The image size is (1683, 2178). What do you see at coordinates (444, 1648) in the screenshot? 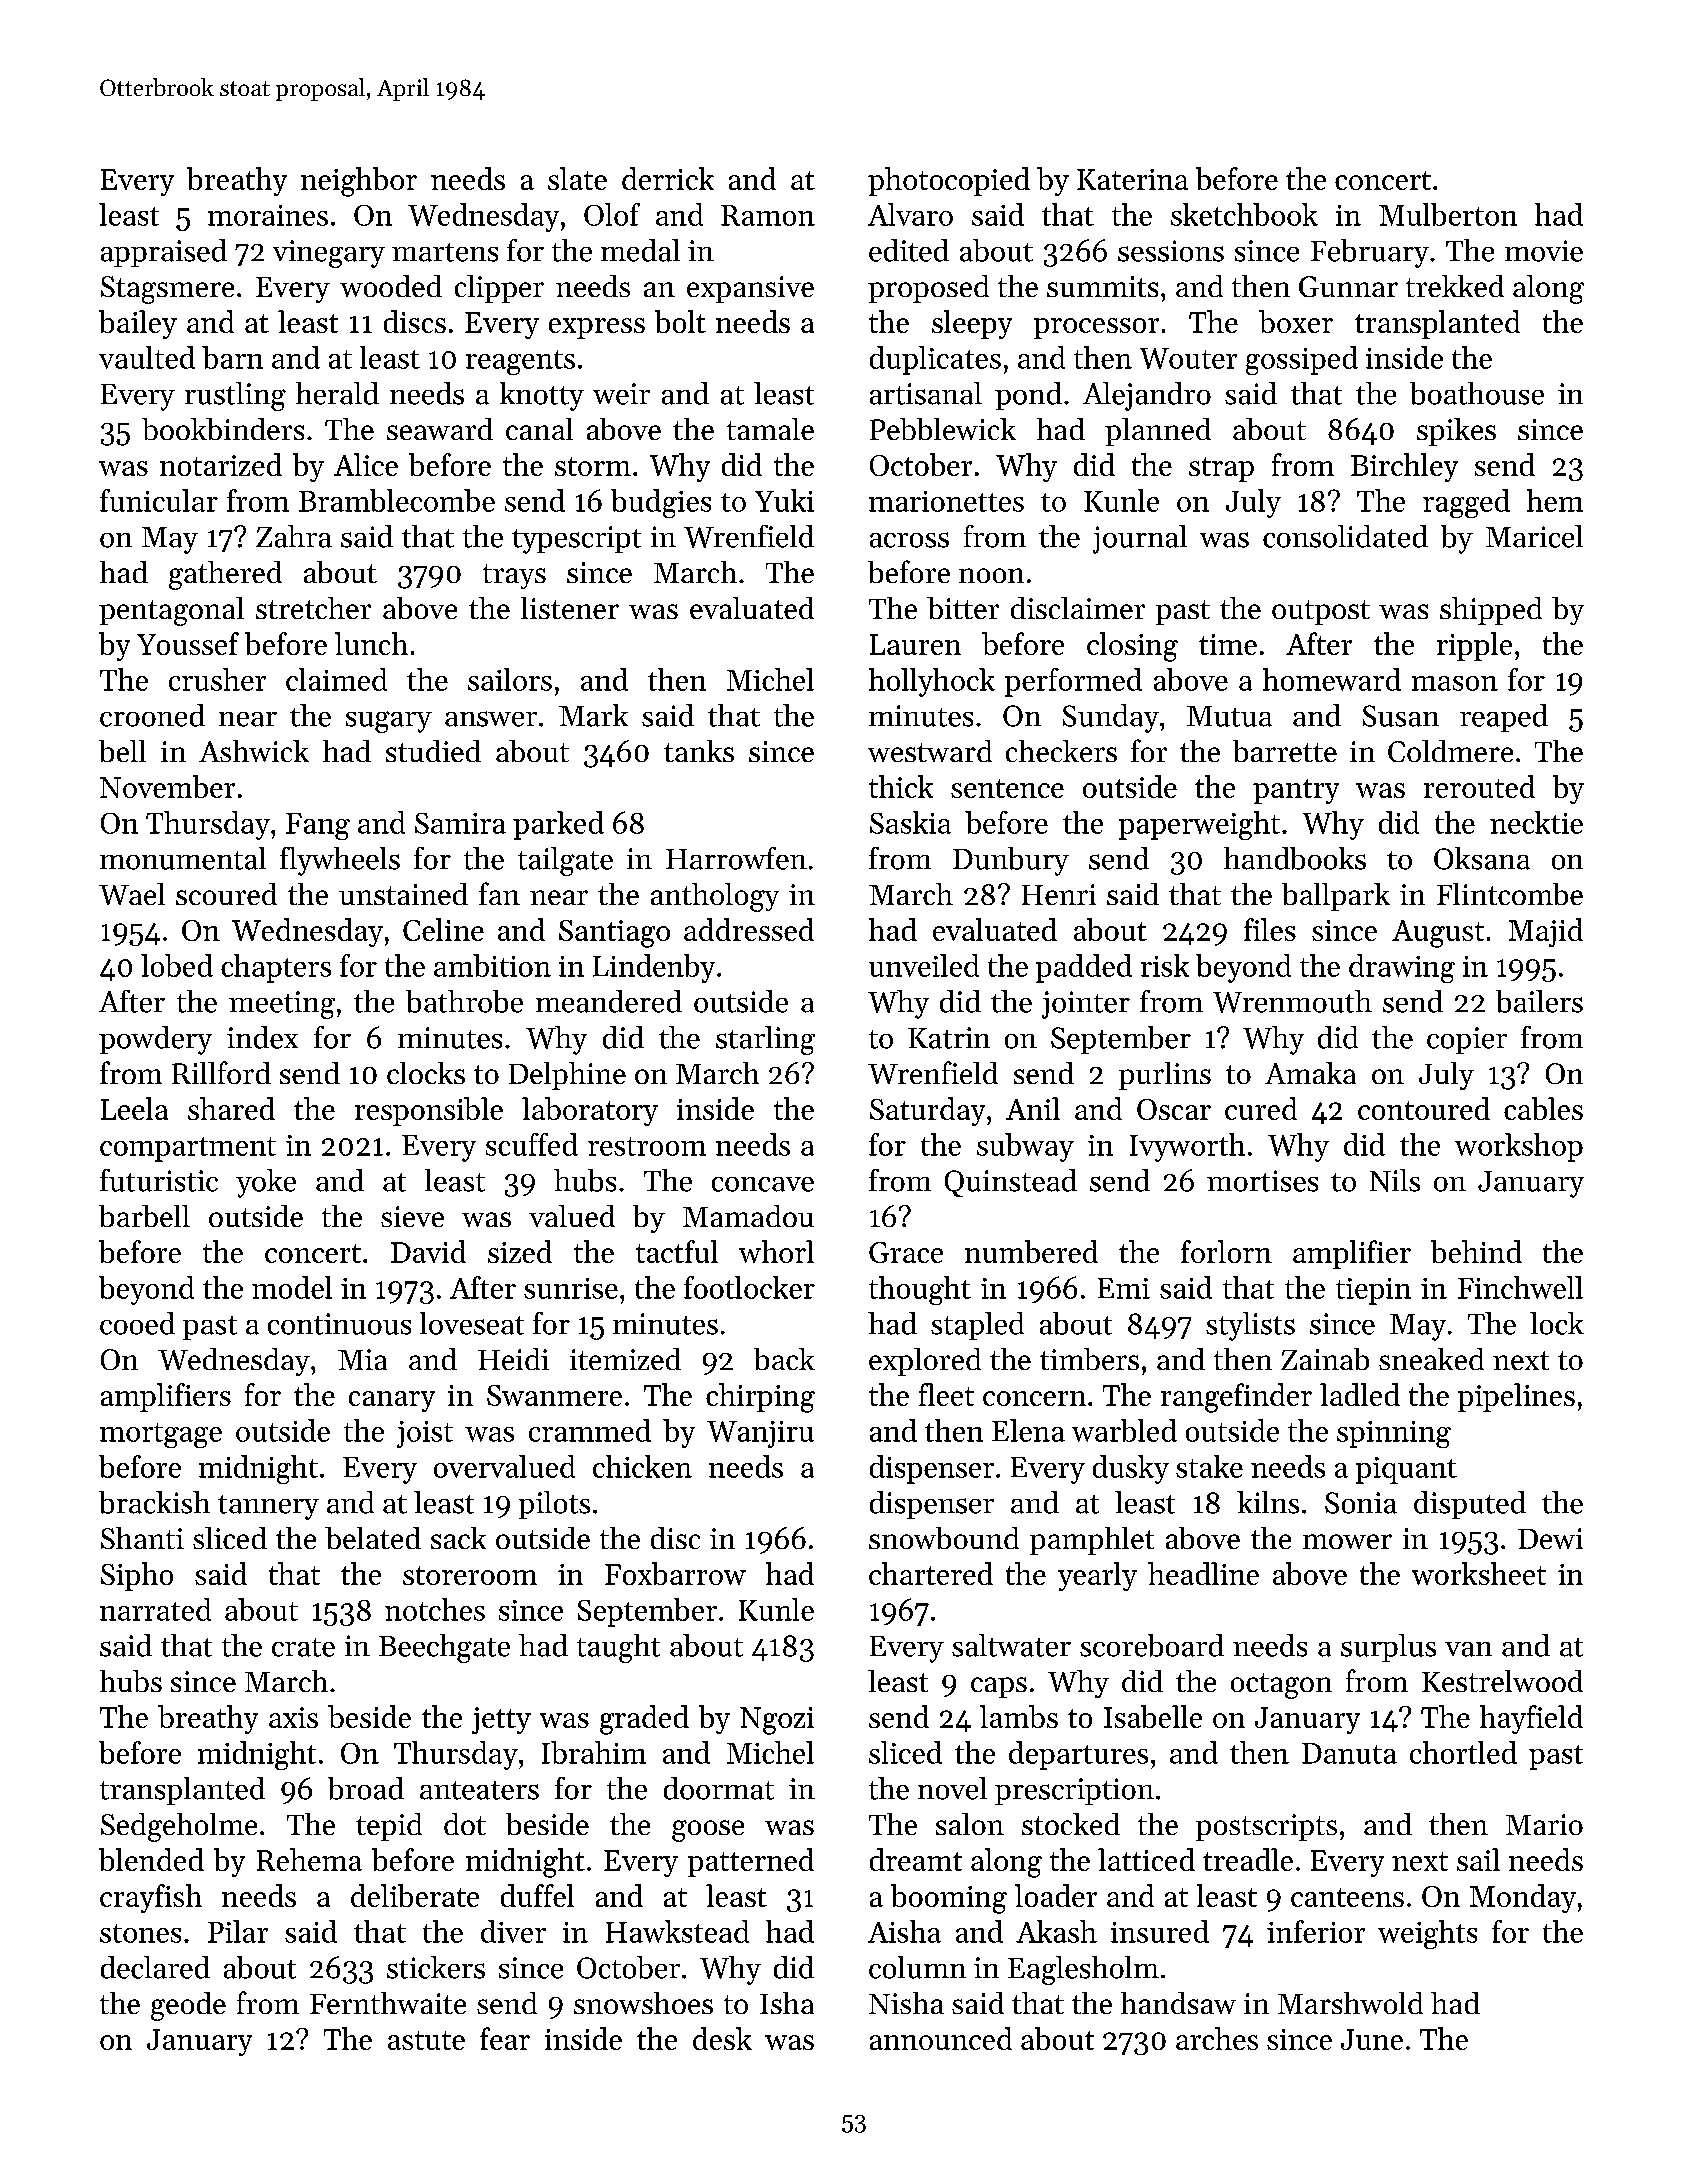
I see `Beechgate` at bounding box center [444, 1648].
